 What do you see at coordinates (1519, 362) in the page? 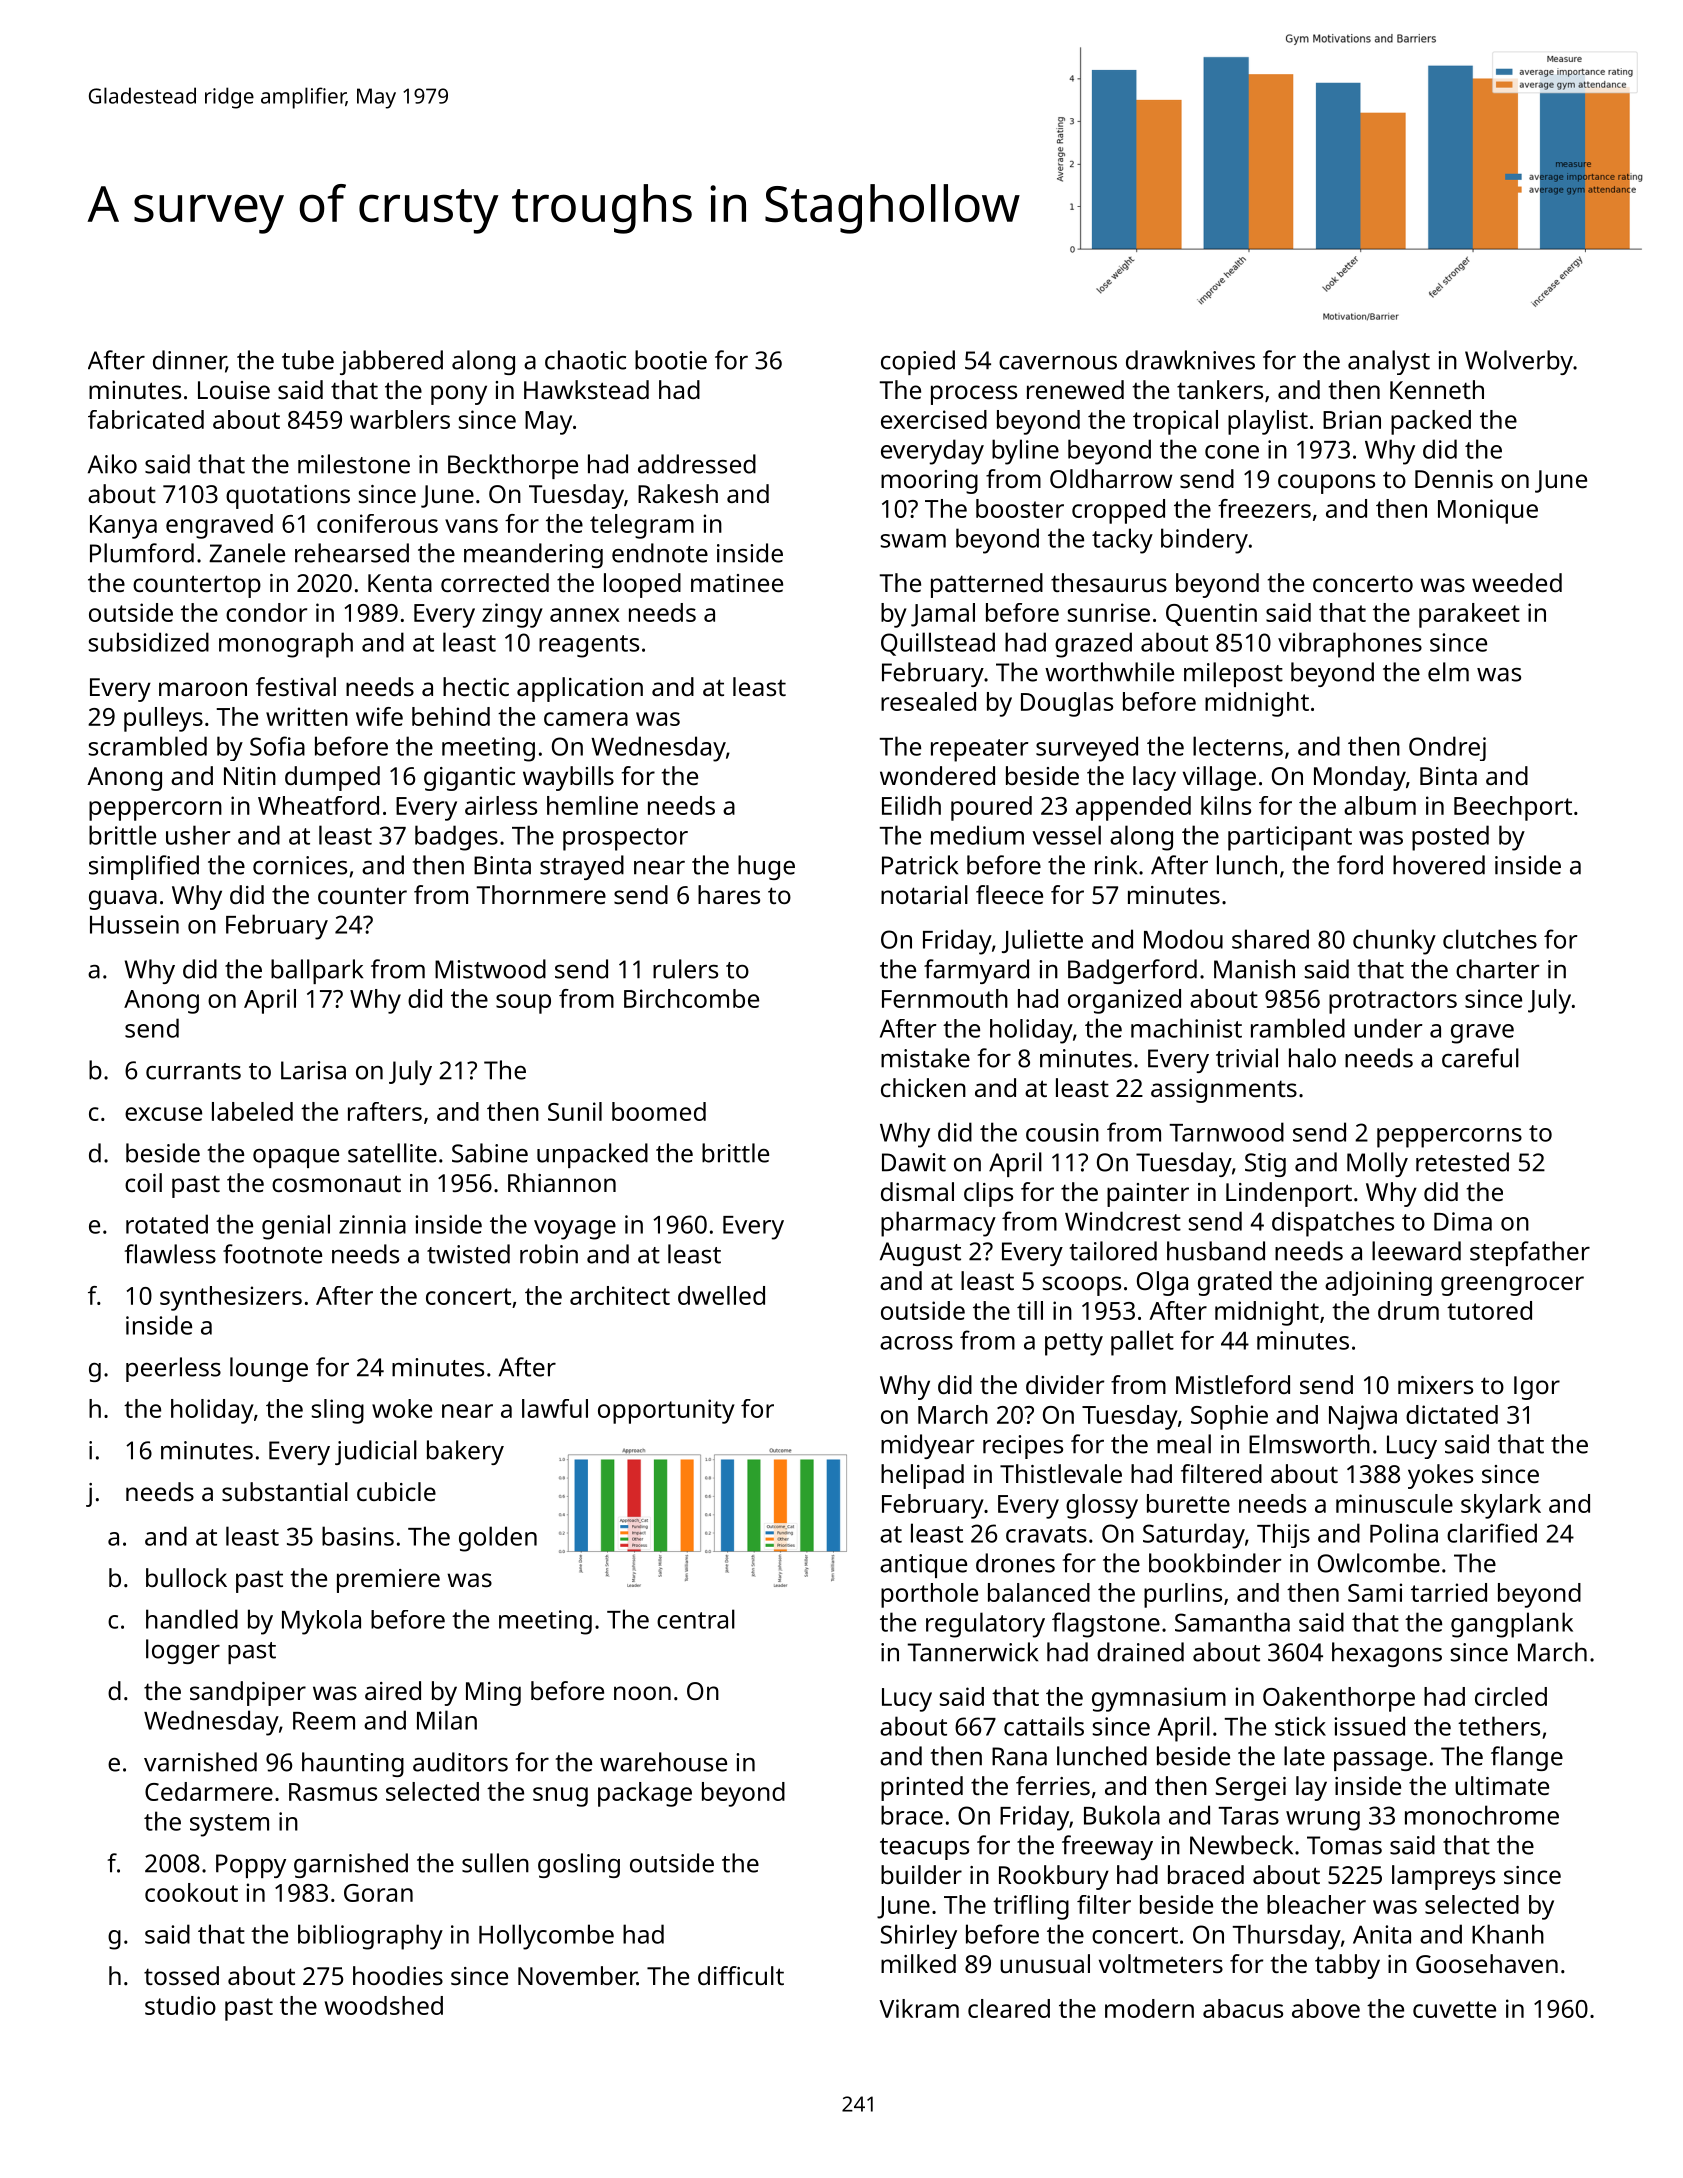
I see `Wolverby` at bounding box center [1519, 362].
